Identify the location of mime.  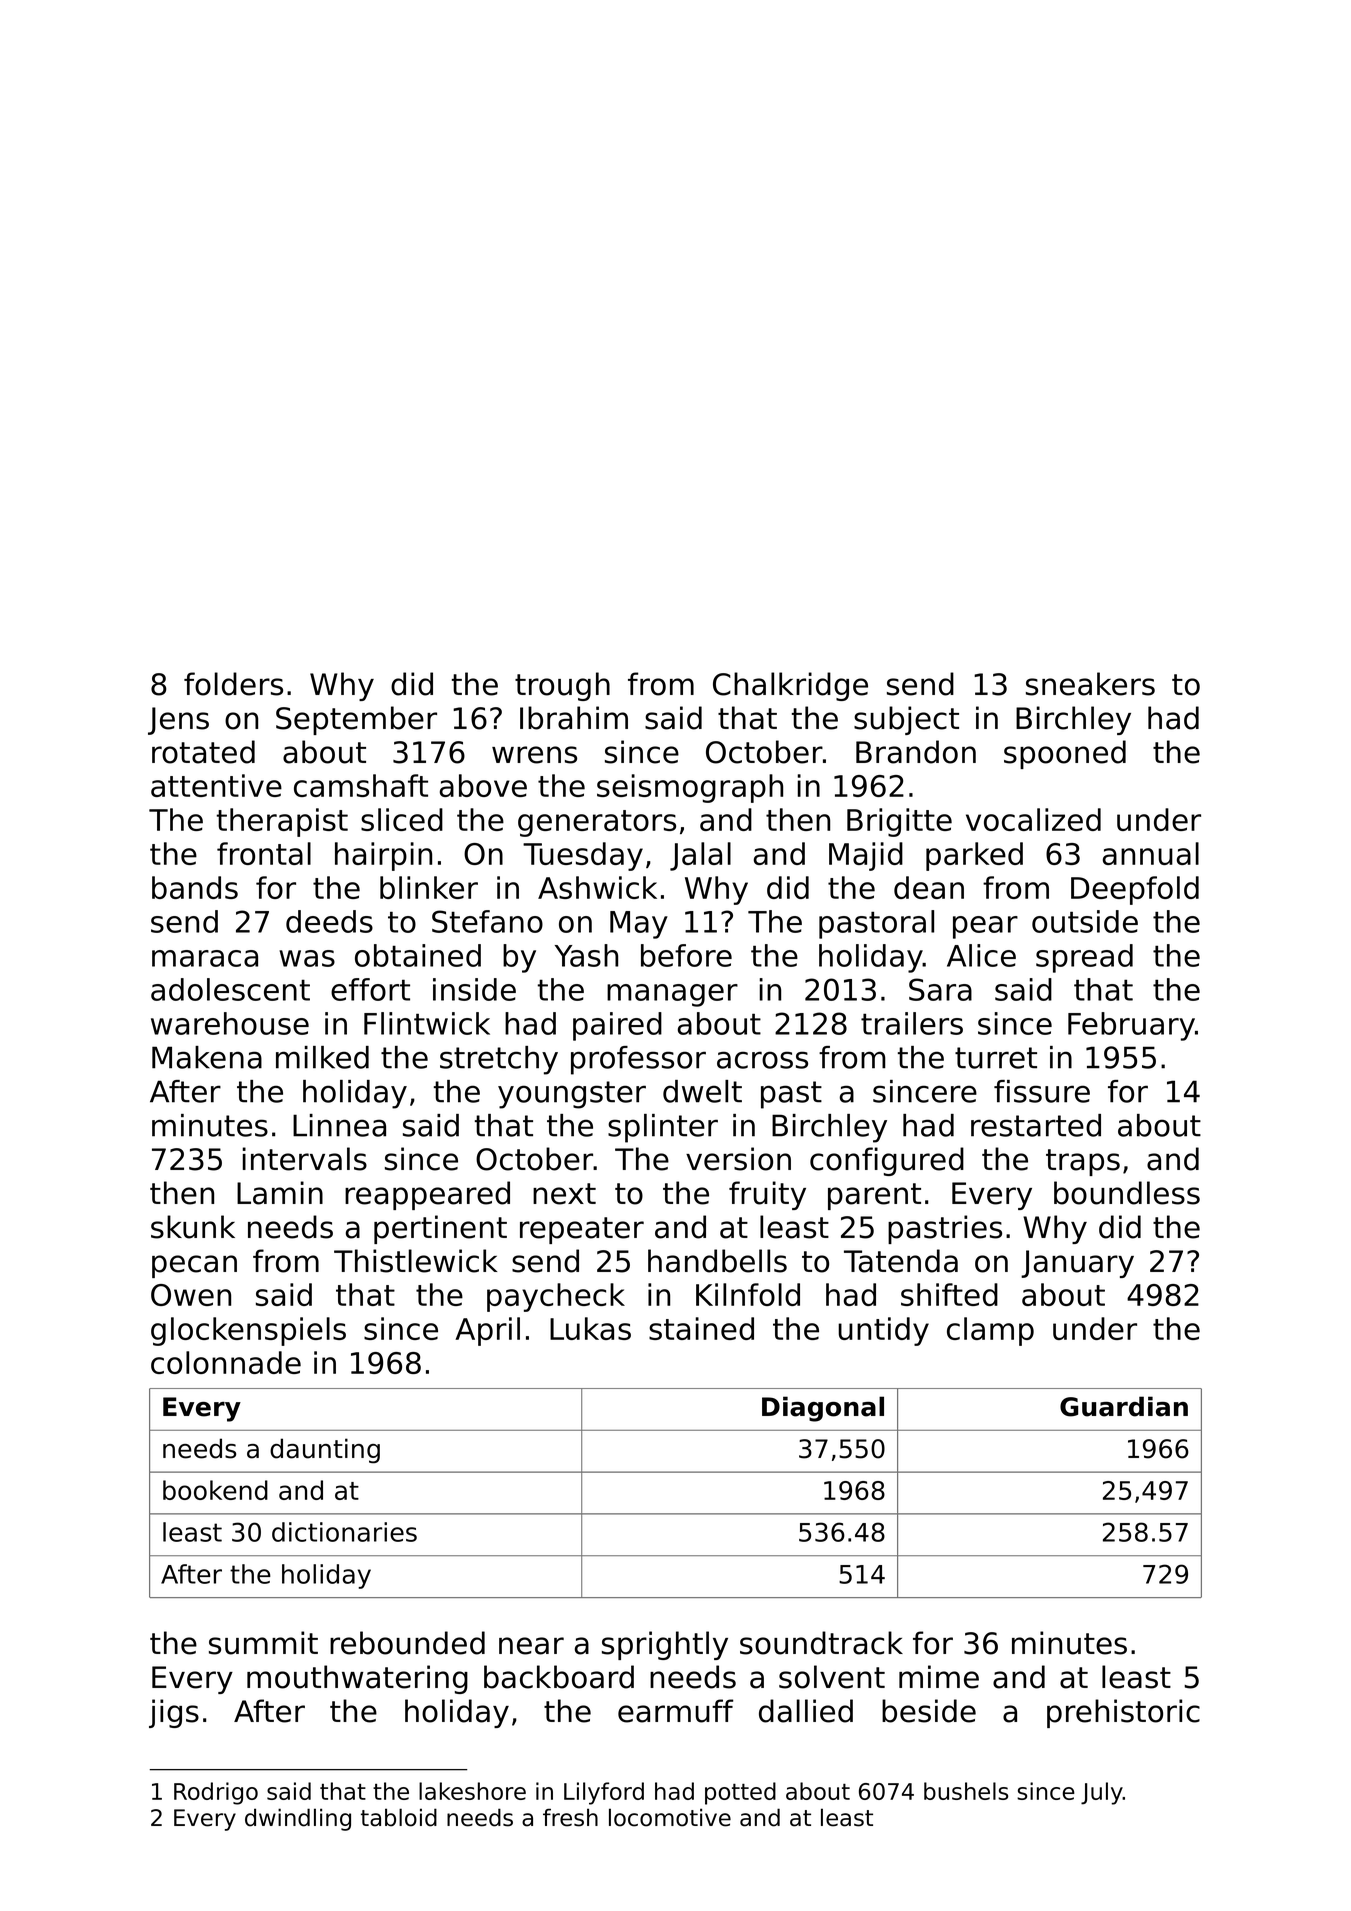
(939, 1677).
